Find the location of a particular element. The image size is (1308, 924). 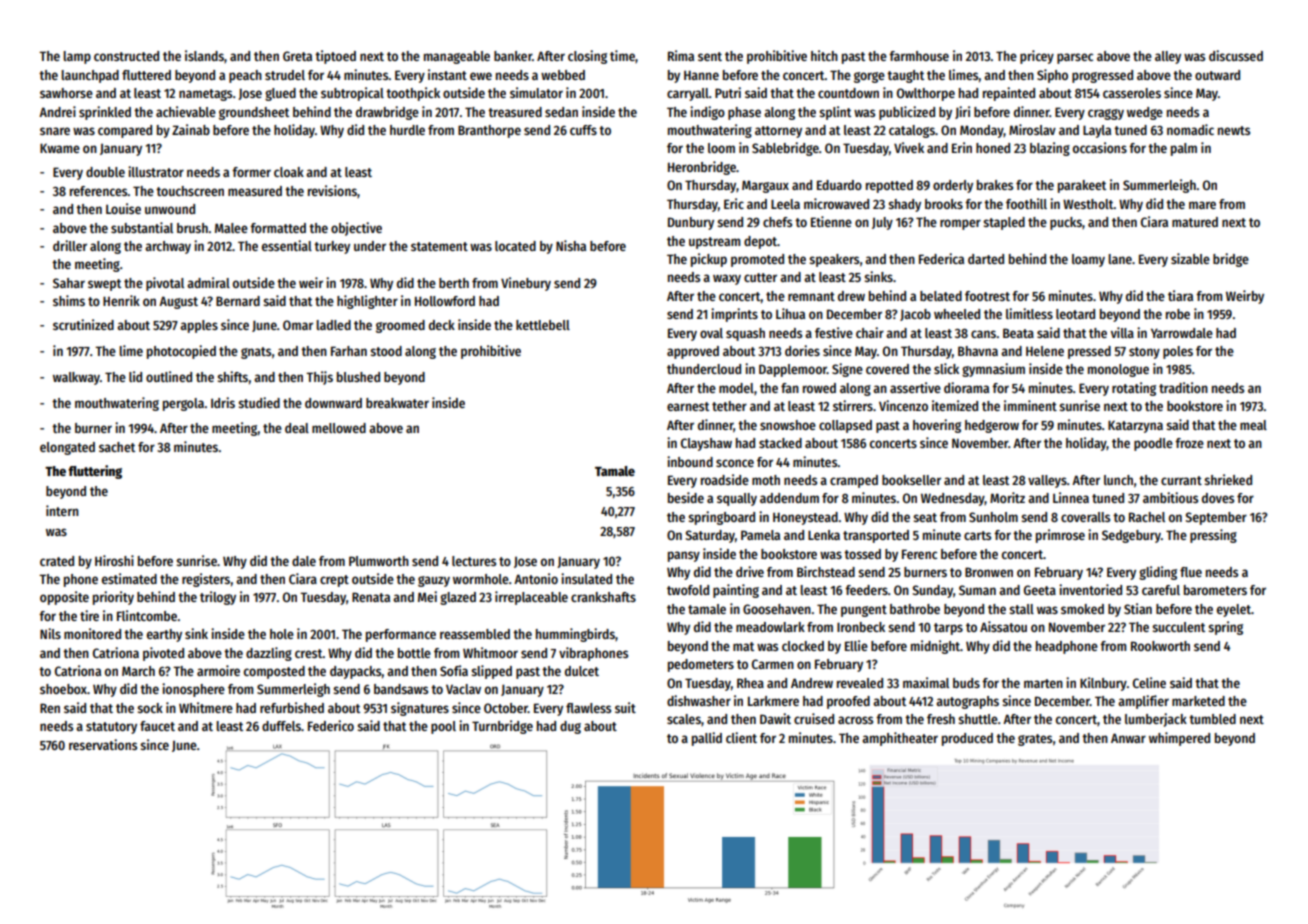

currant is located at coordinates (1181, 480).
